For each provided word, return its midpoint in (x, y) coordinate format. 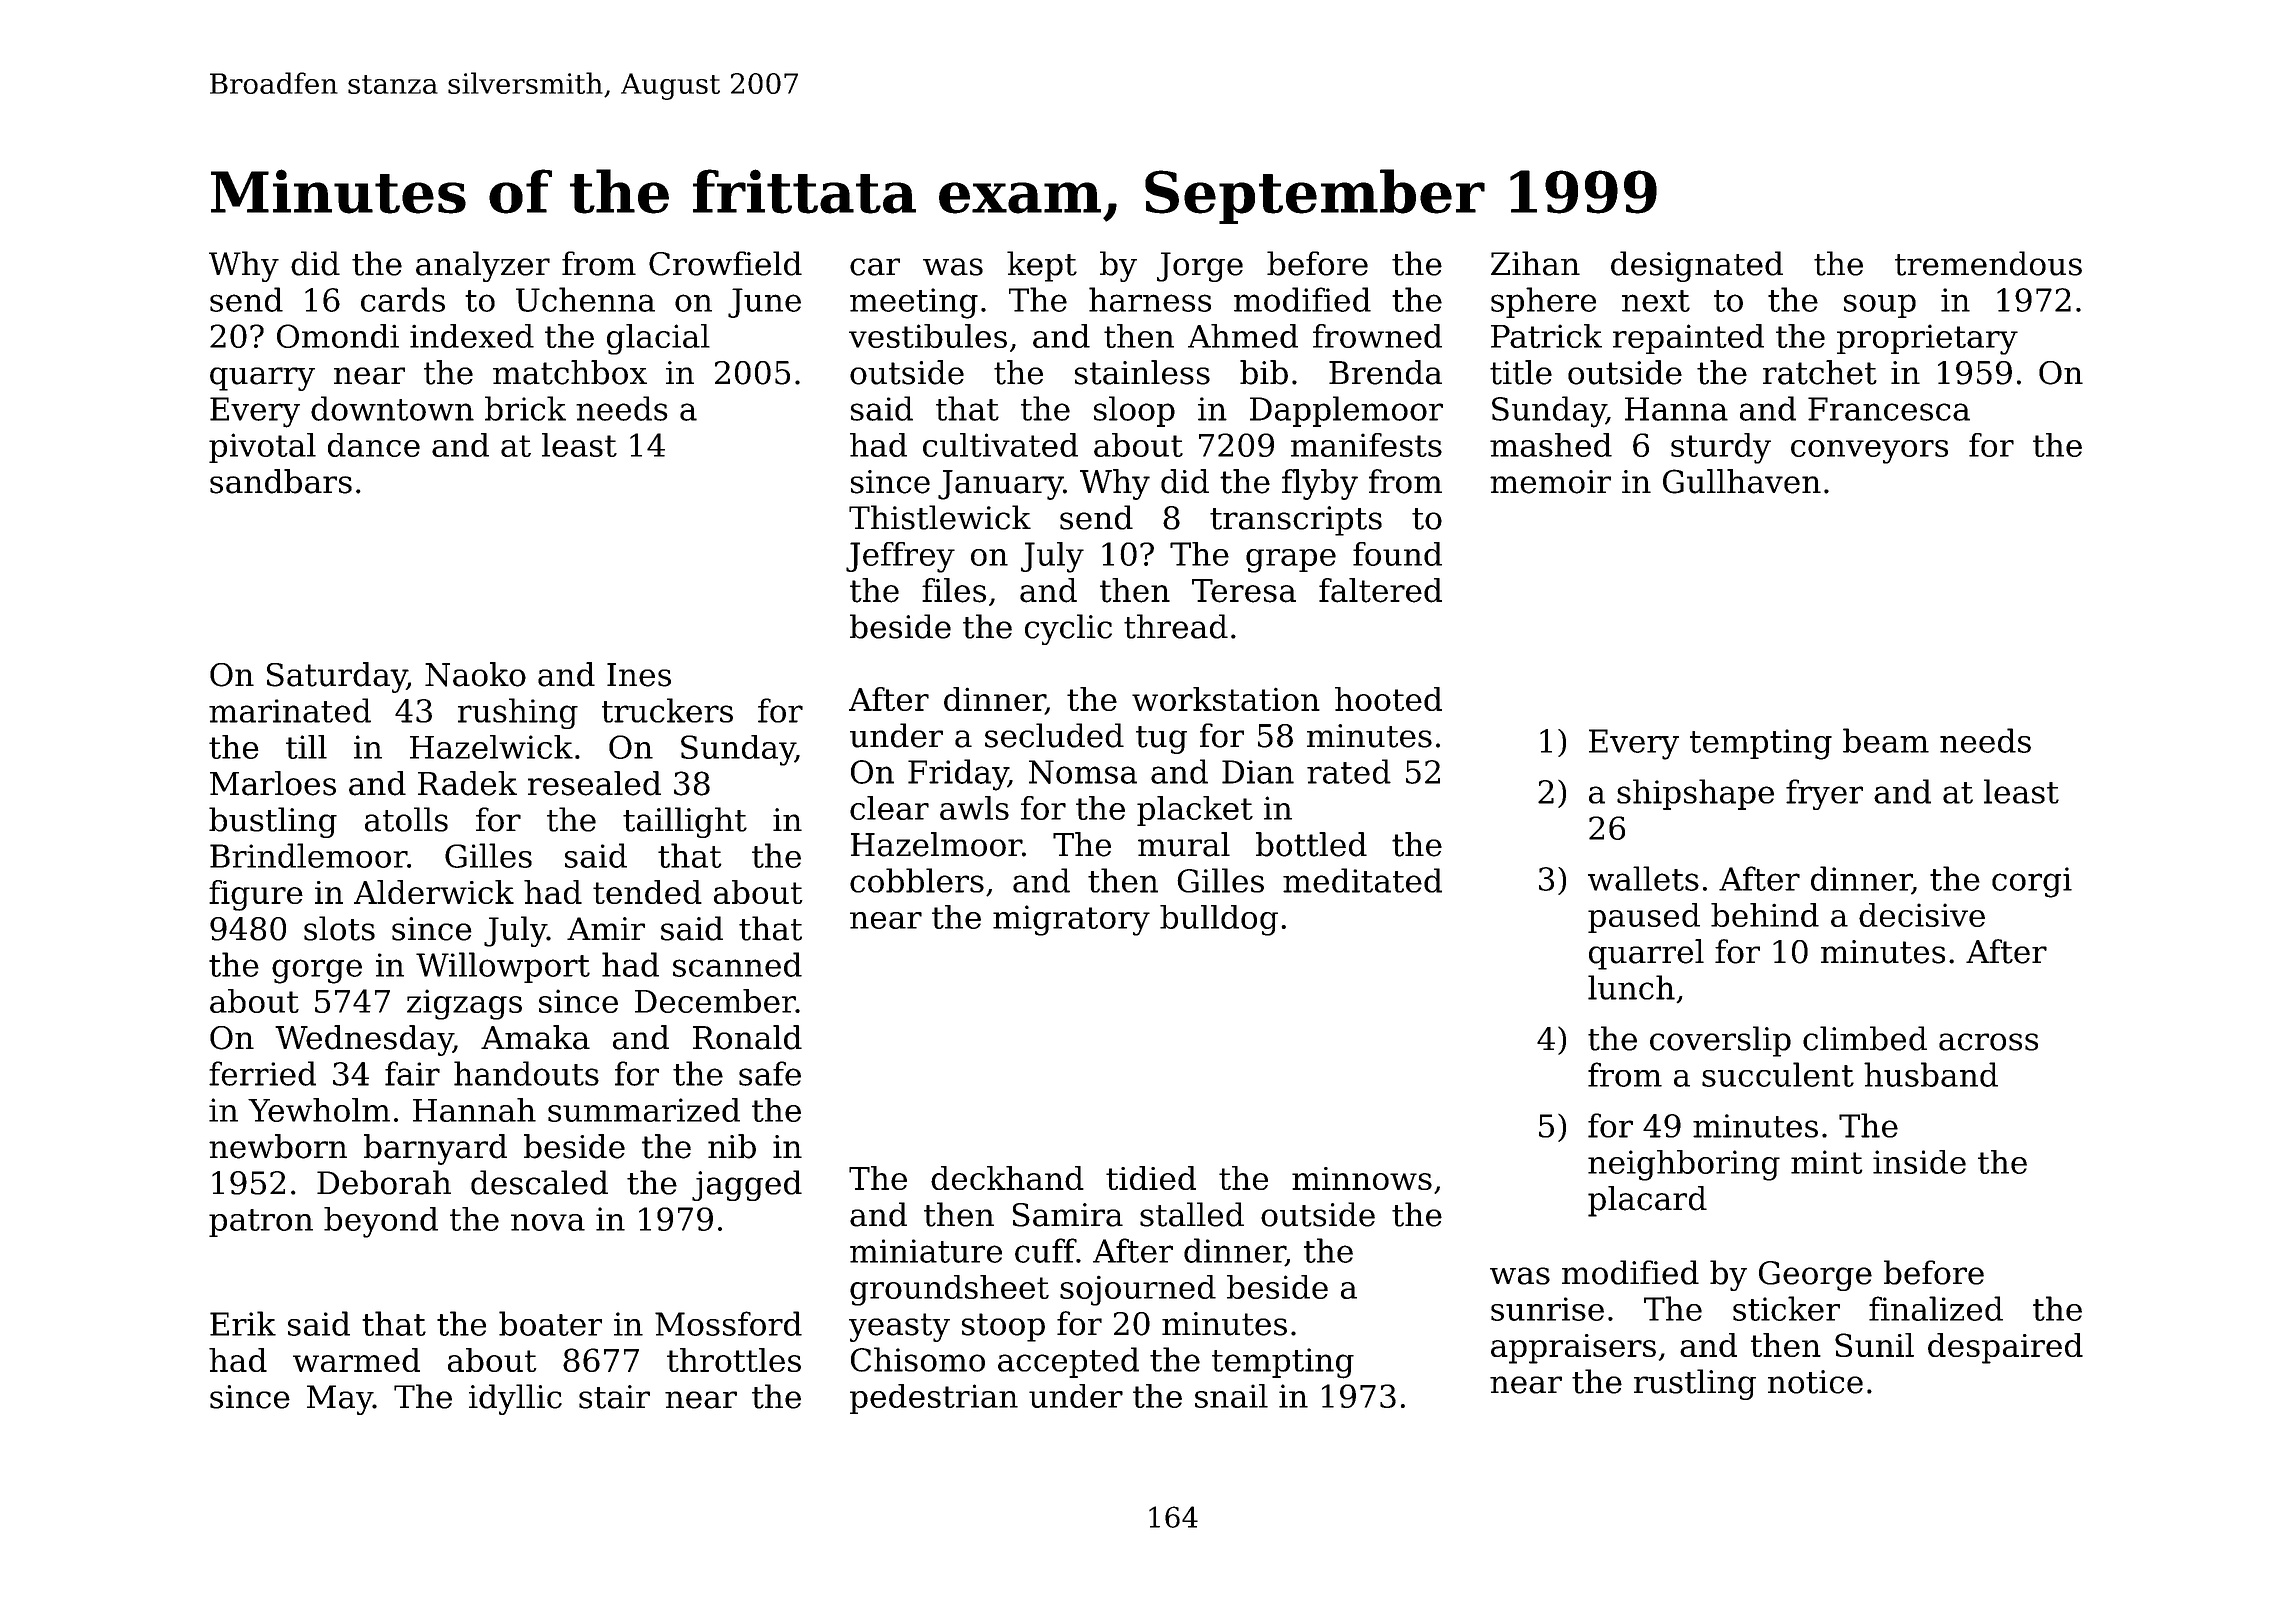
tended (647, 892)
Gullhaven (1742, 481)
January (1000, 485)
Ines (639, 675)
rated (1349, 771)
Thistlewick (940, 517)
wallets (1643, 878)
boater (550, 1323)
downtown (392, 408)
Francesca (1889, 409)
